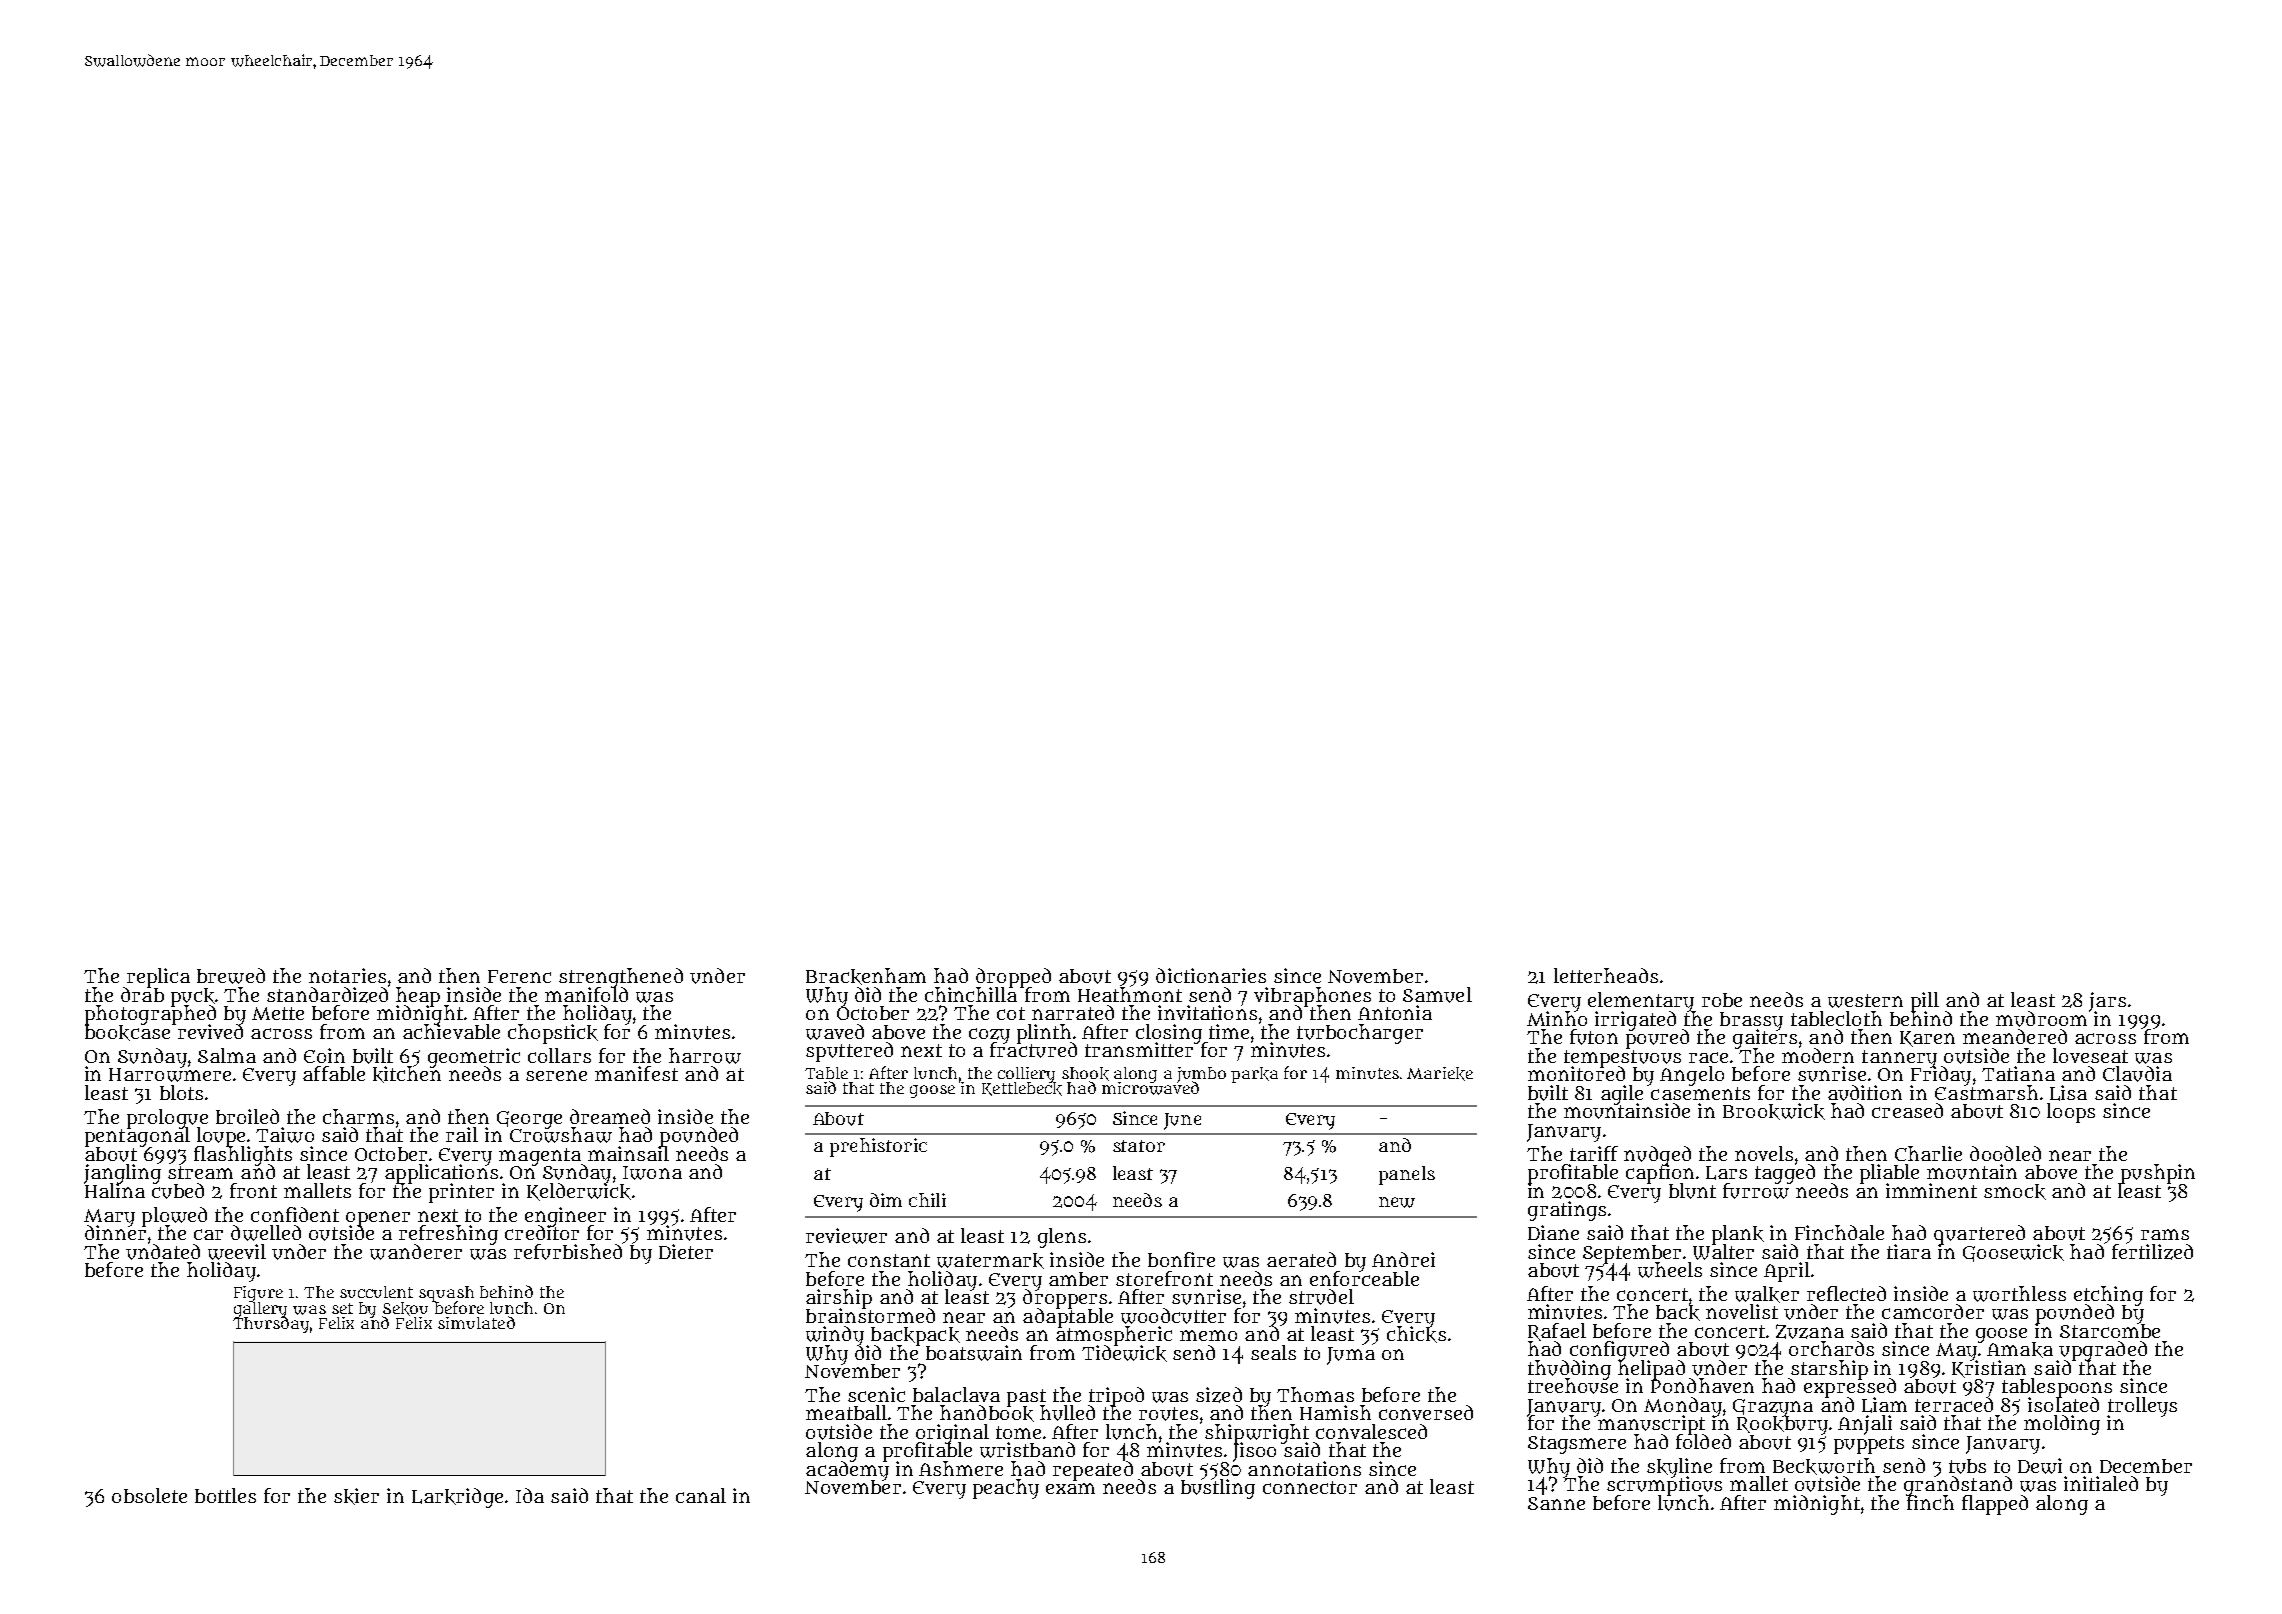 The image size is (2282, 1614). Describe the element at coordinates (1865, 1001) in the page. I see `western` at that location.
